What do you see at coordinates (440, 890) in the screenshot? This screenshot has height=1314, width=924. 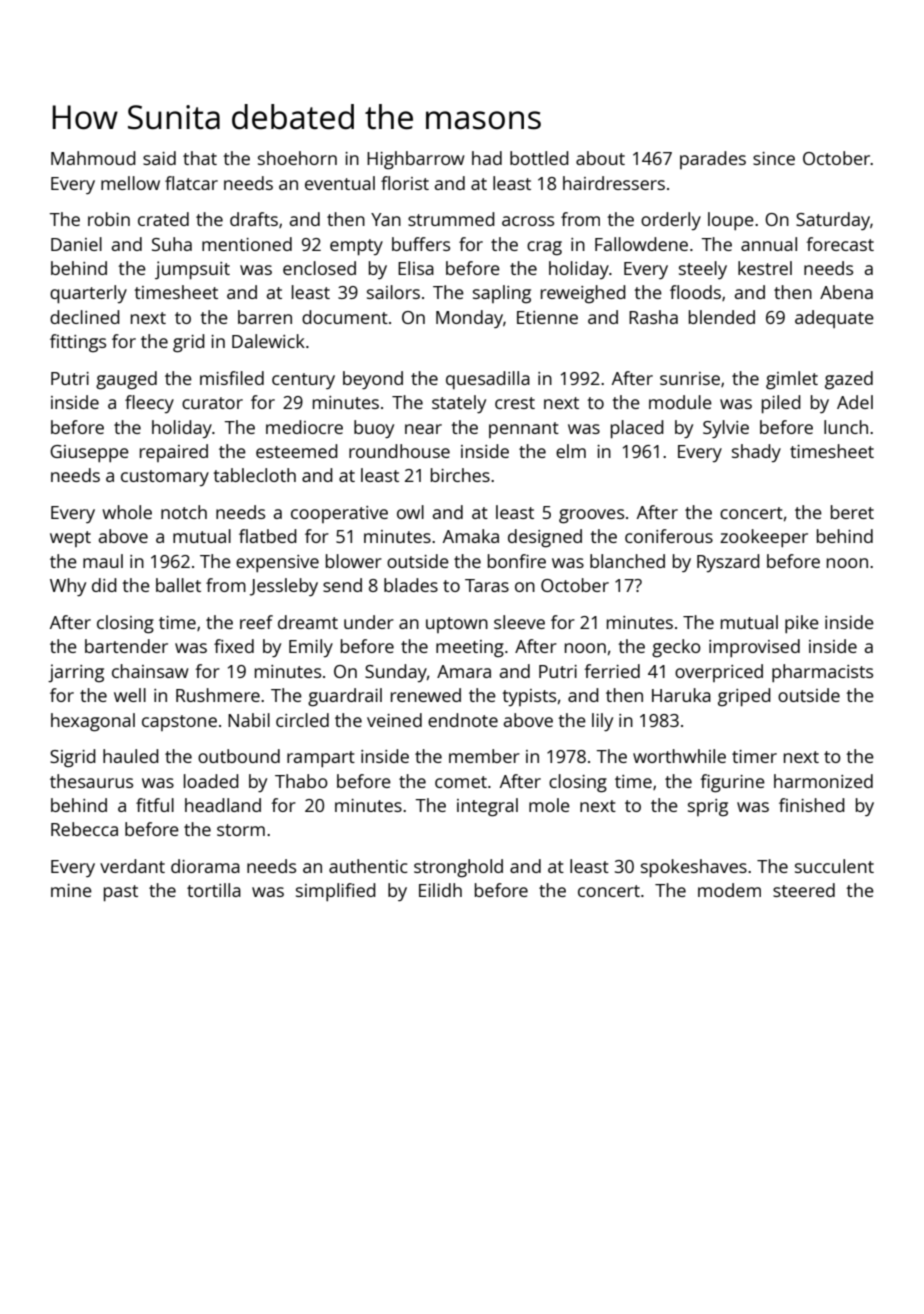 I see `Eilidh` at bounding box center [440, 890].
